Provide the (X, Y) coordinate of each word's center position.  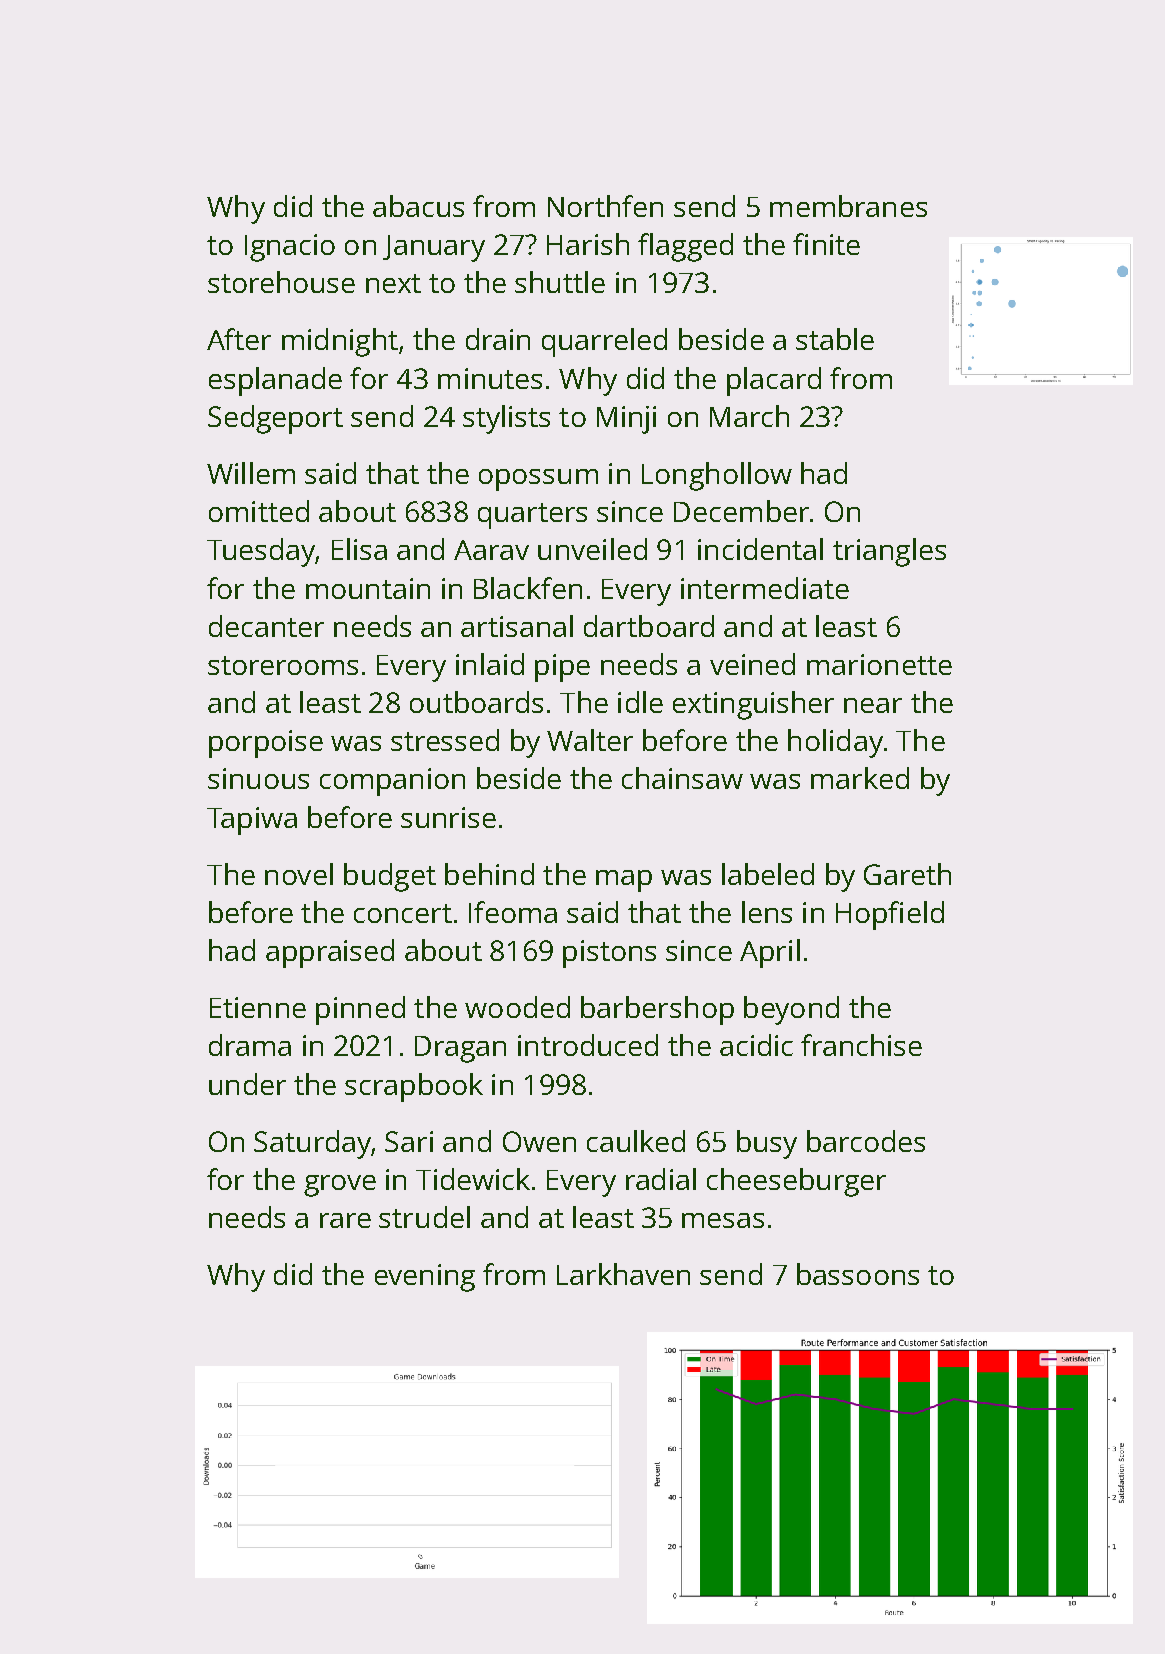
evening (425, 1278)
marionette (879, 664)
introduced (588, 1045)
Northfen (605, 206)
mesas (723, 1220)
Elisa (359, 549)
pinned (360, 1010)
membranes (848, 206)
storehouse (281, 282)
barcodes (866, 1141)
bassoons (858, 1274)
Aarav (491, 550)
